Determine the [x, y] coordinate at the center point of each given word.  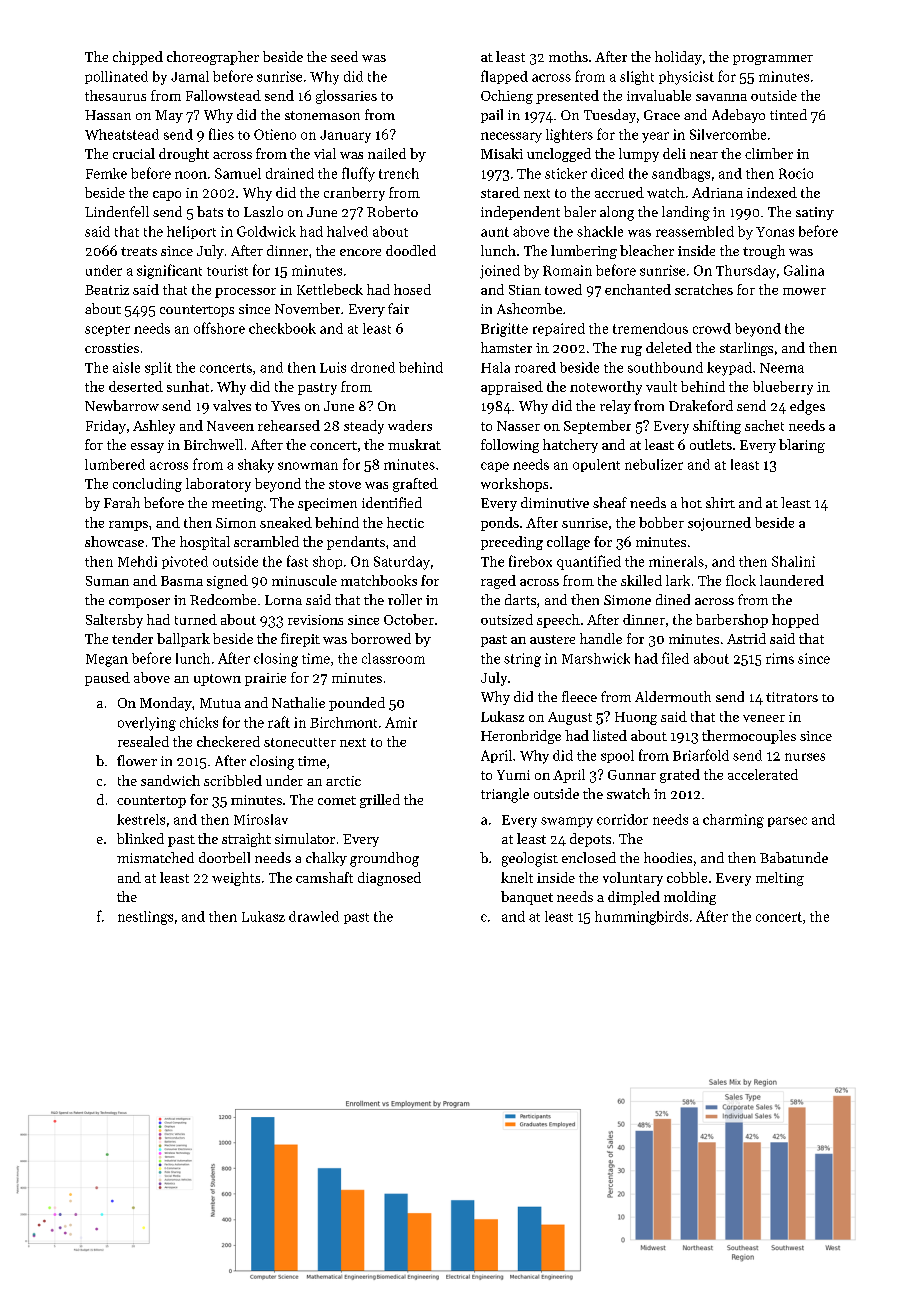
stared [500, 192]
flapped [504, 77]
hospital [205, 543]
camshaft [324, 877]
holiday [678, 58]
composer [139, 603]
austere [552, 639]
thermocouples [749, 737]
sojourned [719, 524]
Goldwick [266, 231]
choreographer [213, 58]
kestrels [141, 819]
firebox [530, 561]
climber [769, 153]
